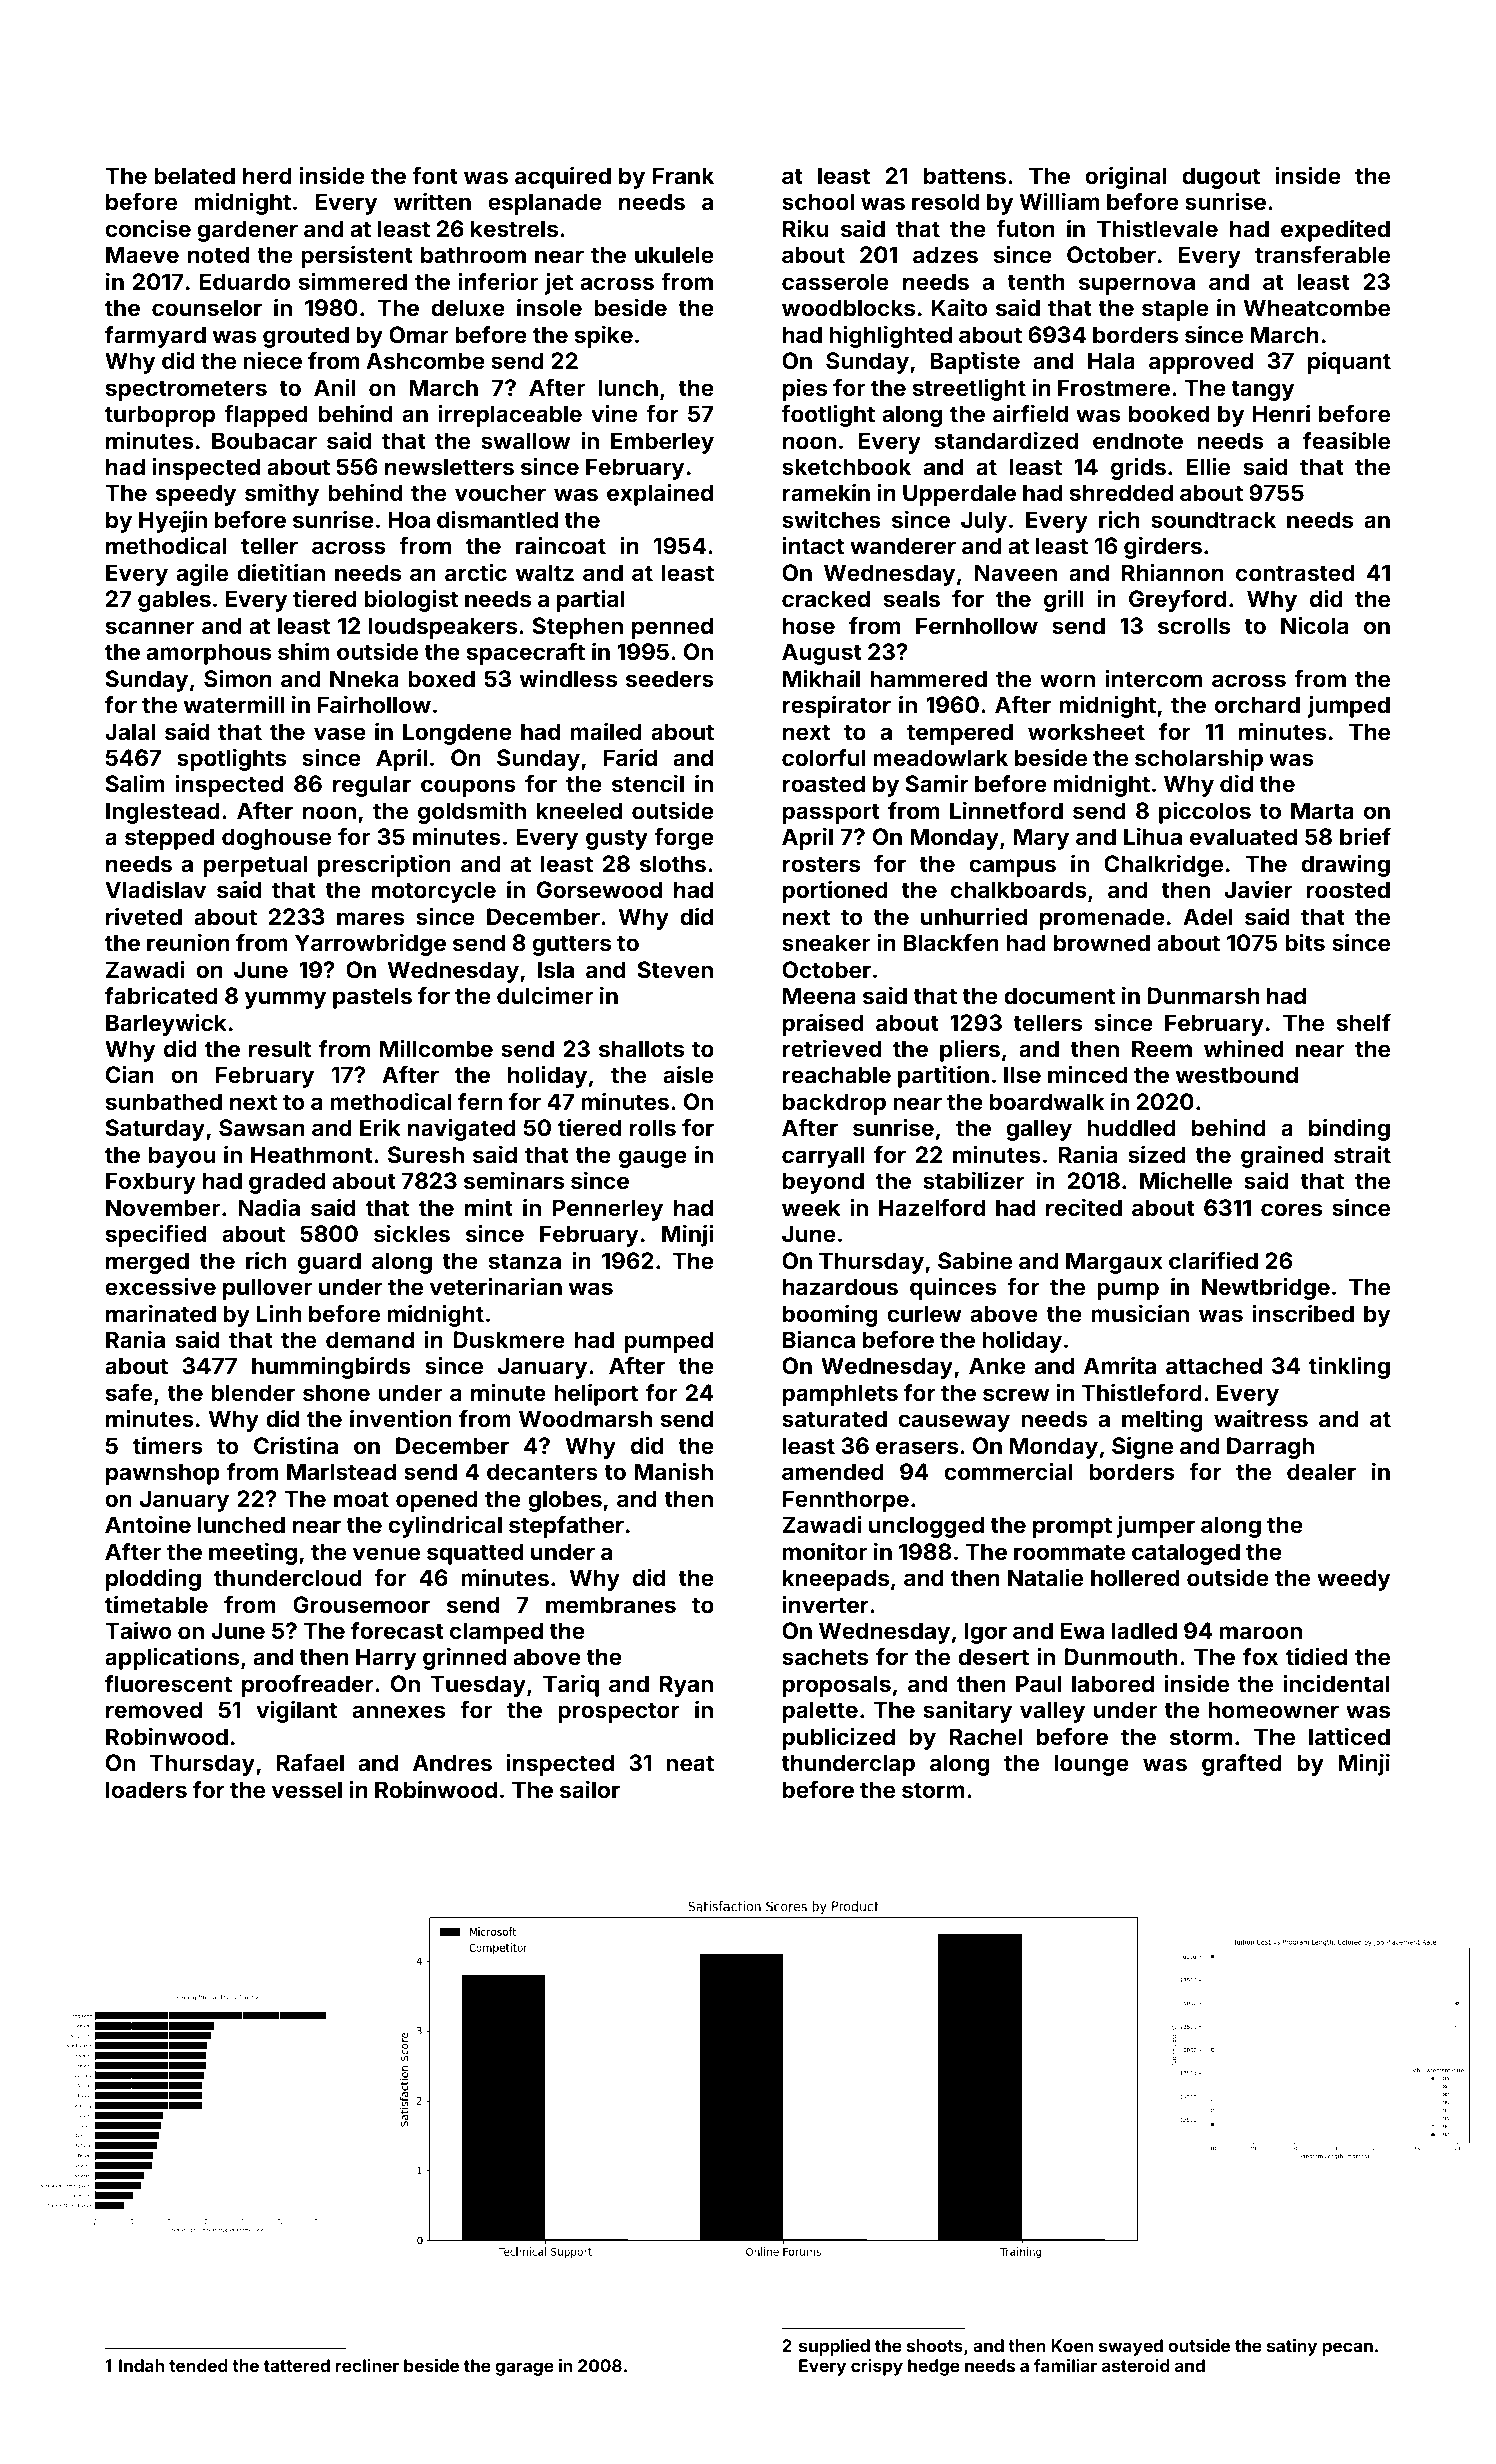 This page has height=2464, width=1496. What do you see at coordinates (1125, 177) in the page?
I see `original` at bounding box center [1125, 177].
